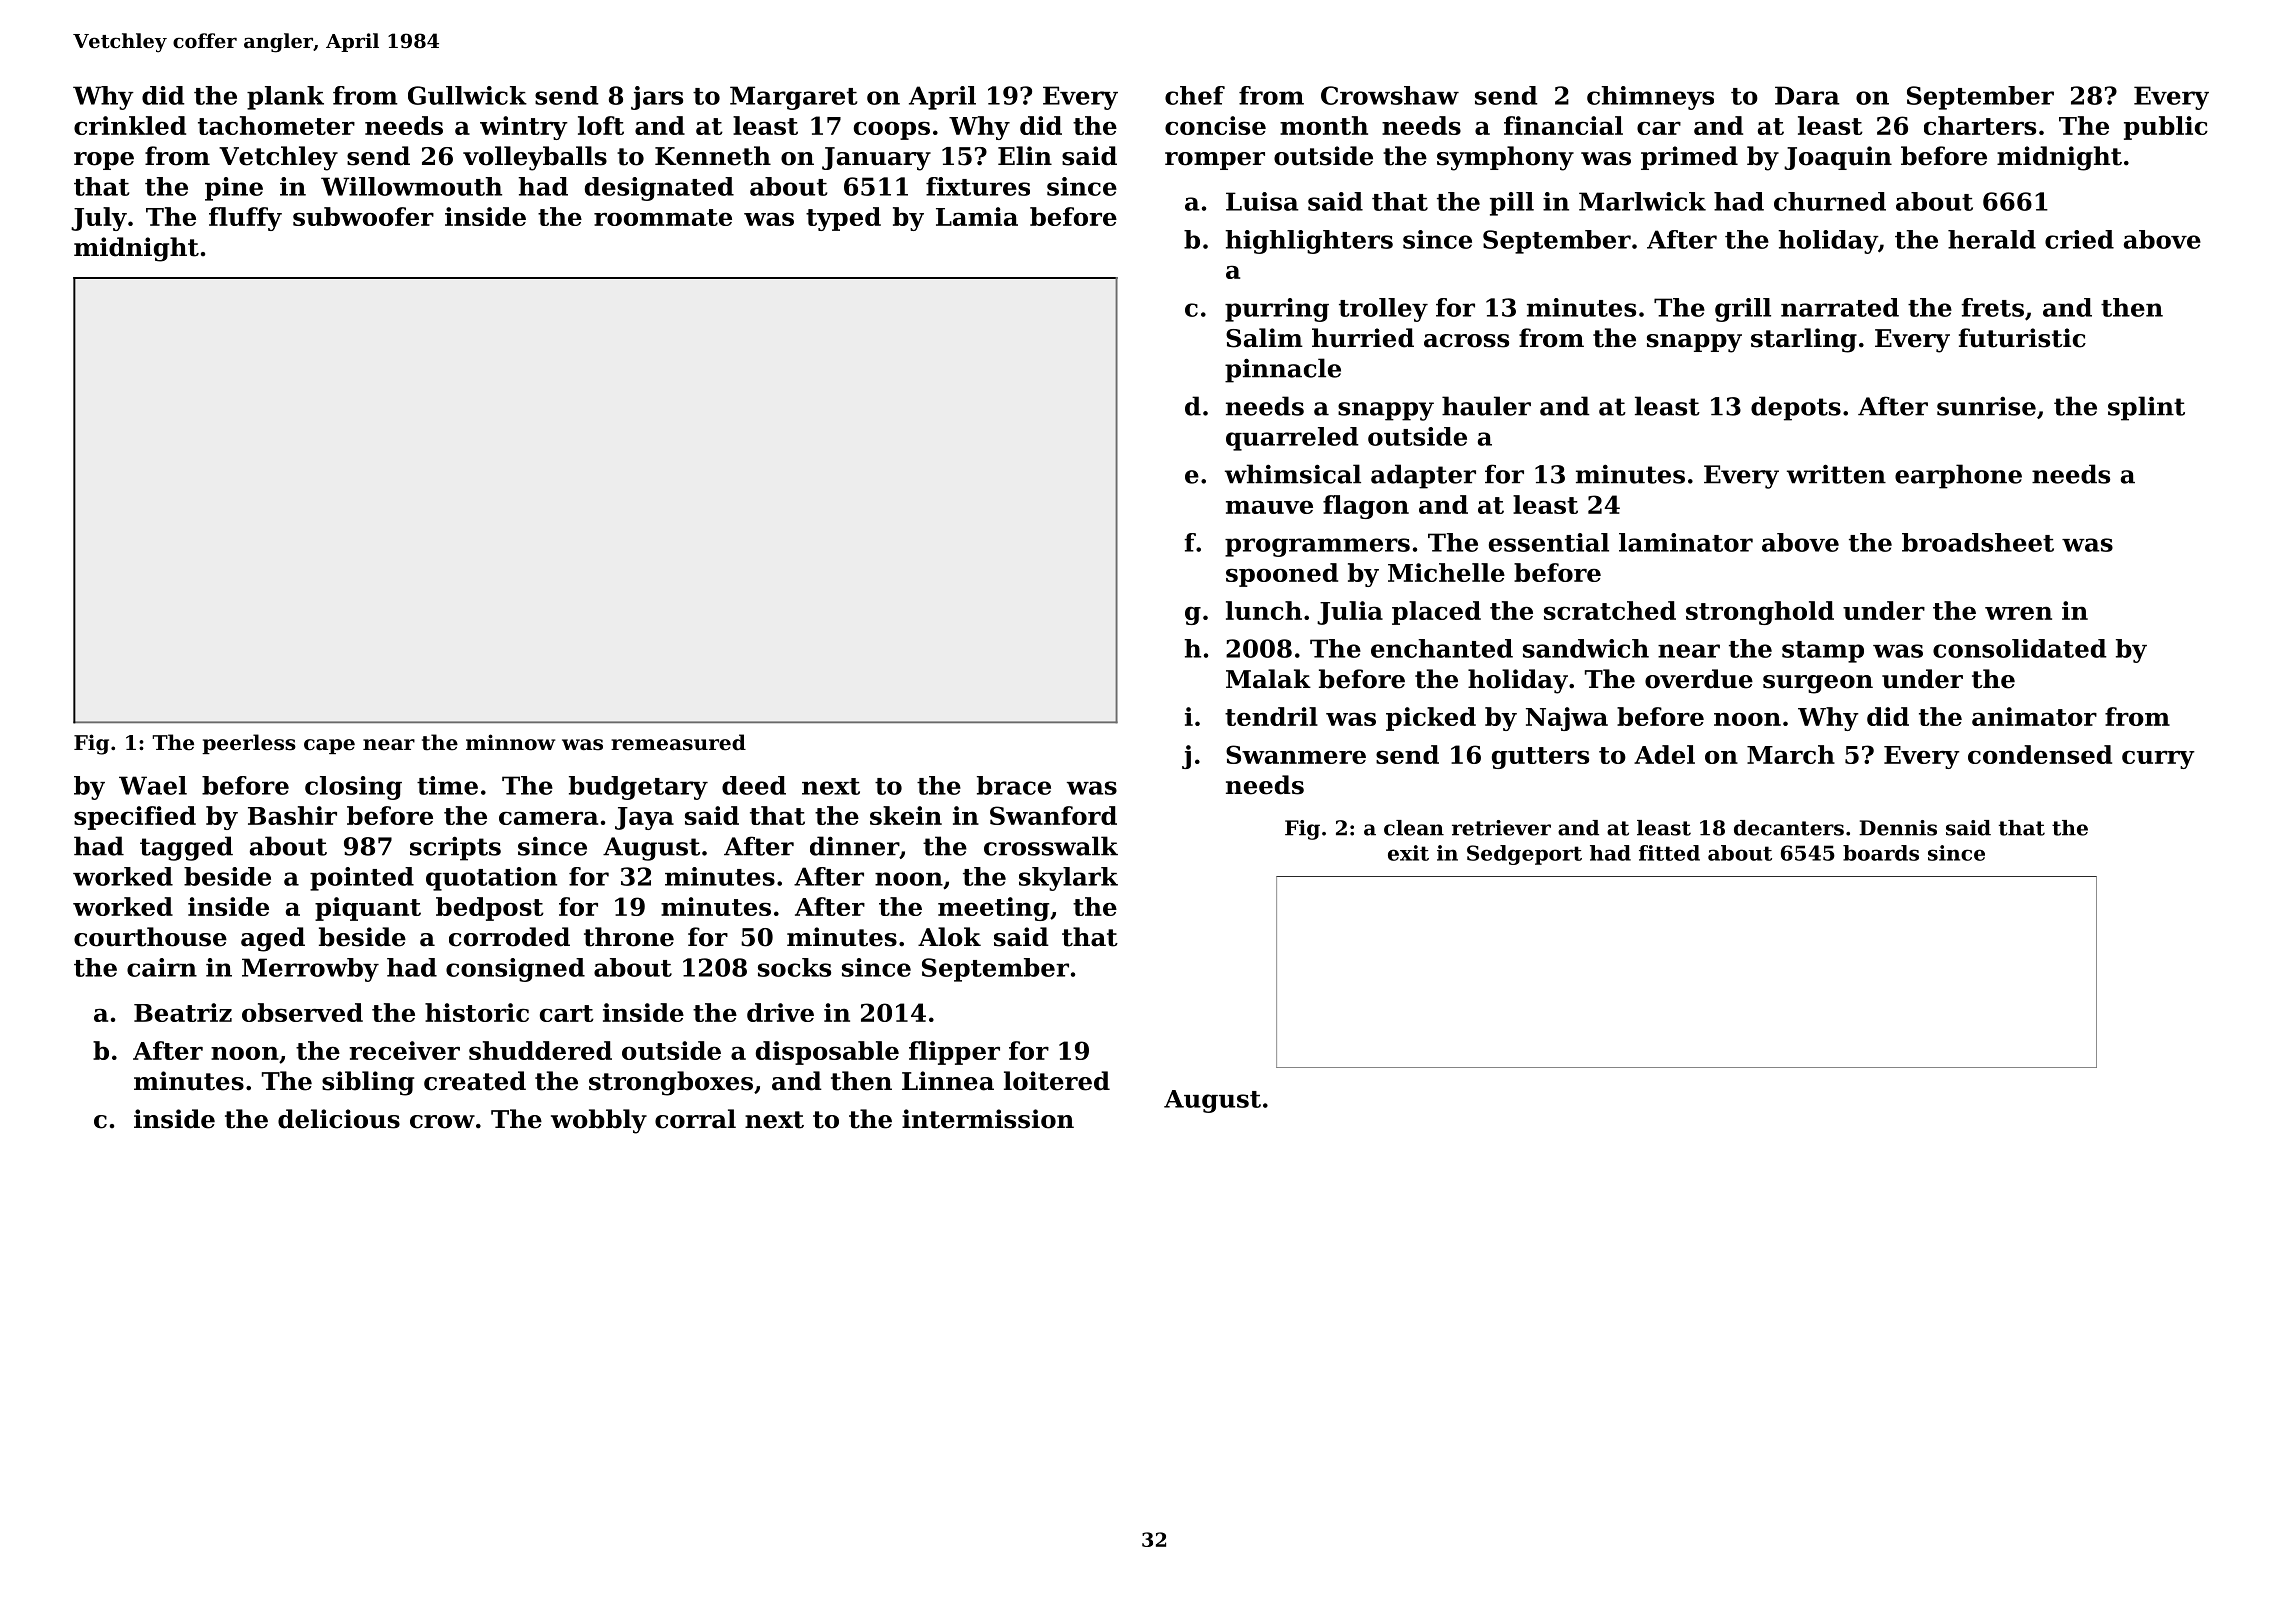  Describe the element at coordinates (949, 937) in the screenshot. I see `Alok` at that location.
